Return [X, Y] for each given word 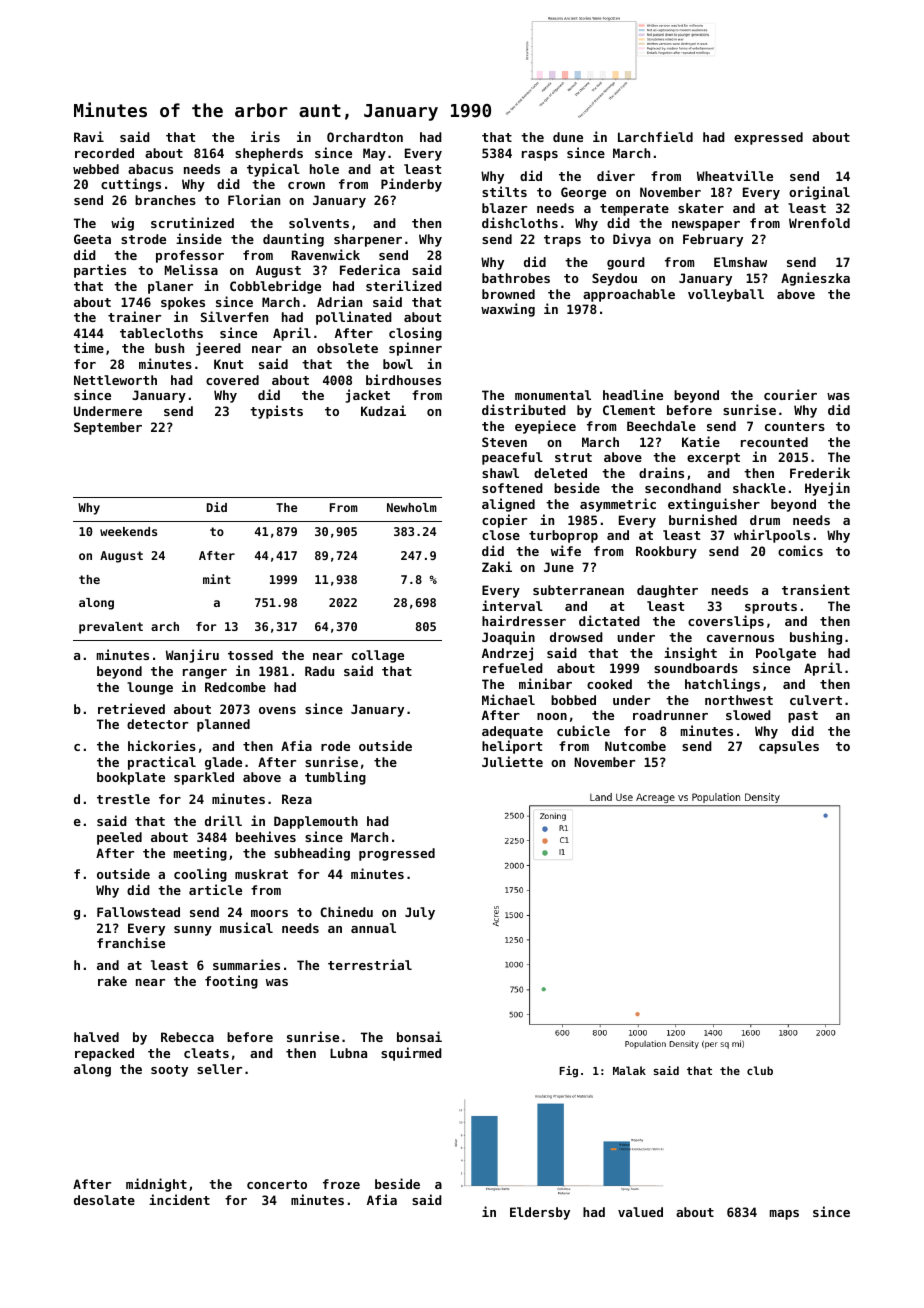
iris [265, 136]
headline [633, 394]
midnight [156, 1185]
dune [568, 137]
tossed [250, 655]
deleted [560, 473]
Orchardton [365, 137]
